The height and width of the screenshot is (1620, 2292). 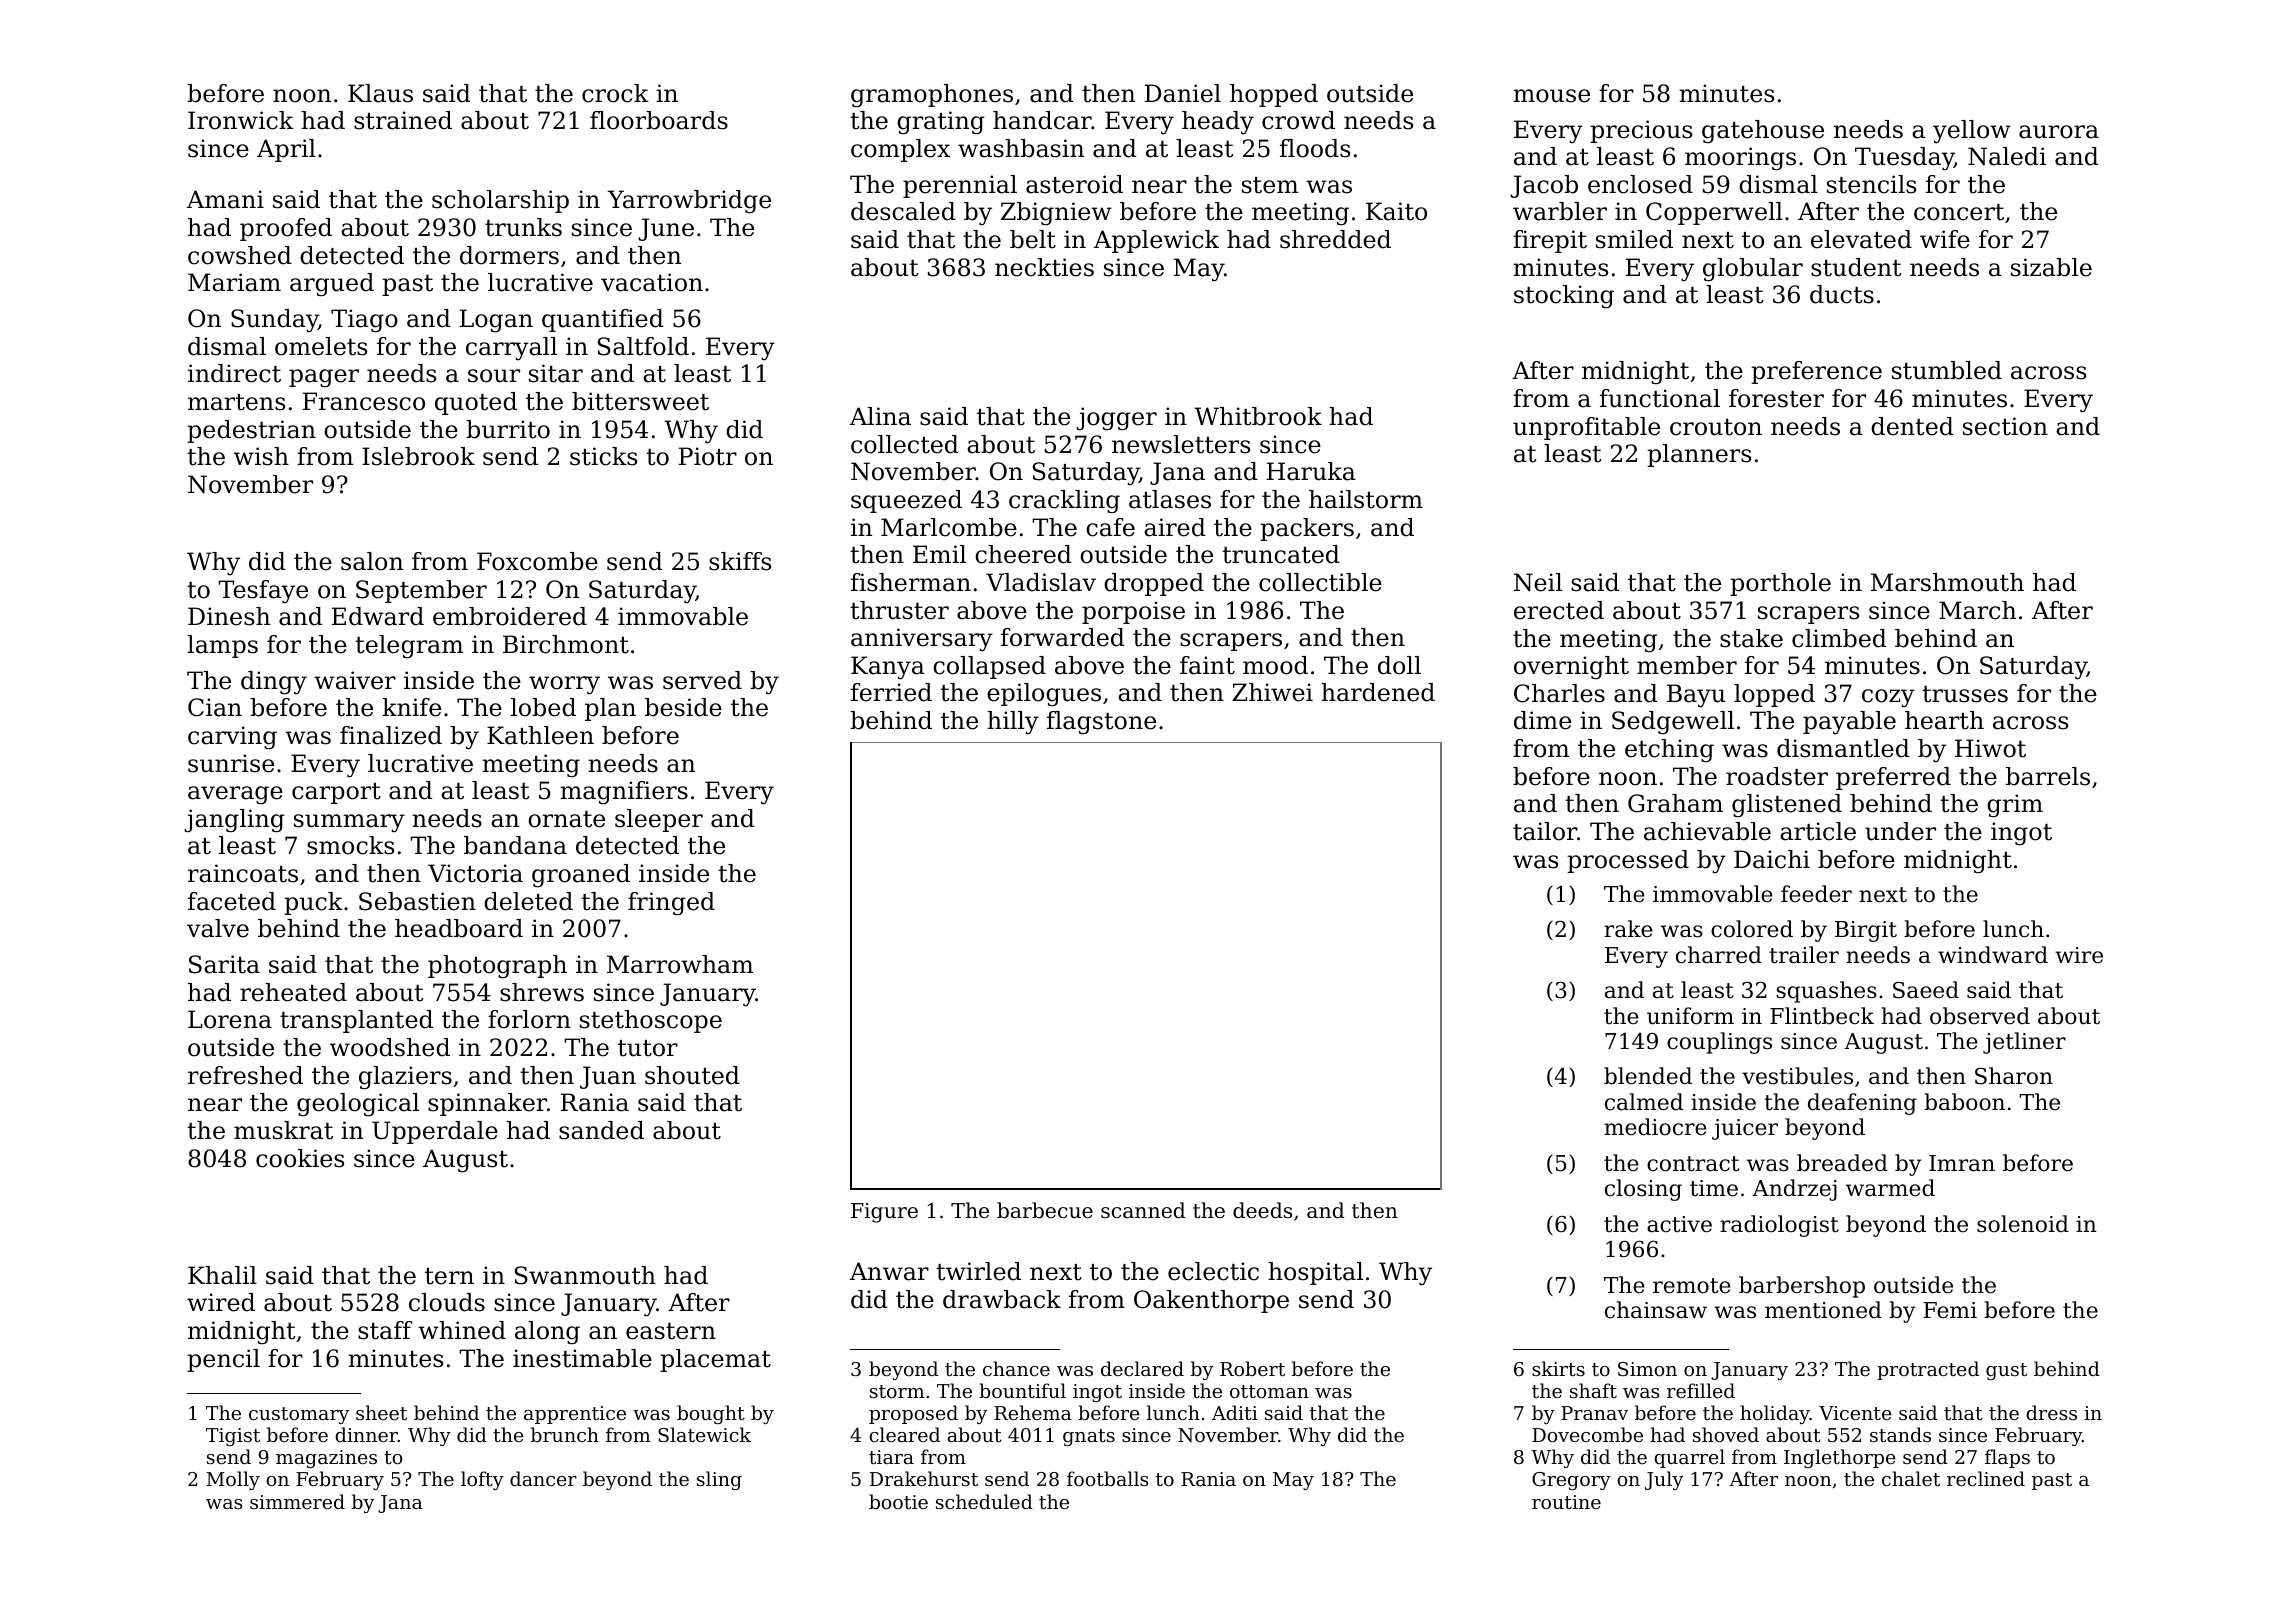 I want to click on cowshed, so click(x=240, y=255).
